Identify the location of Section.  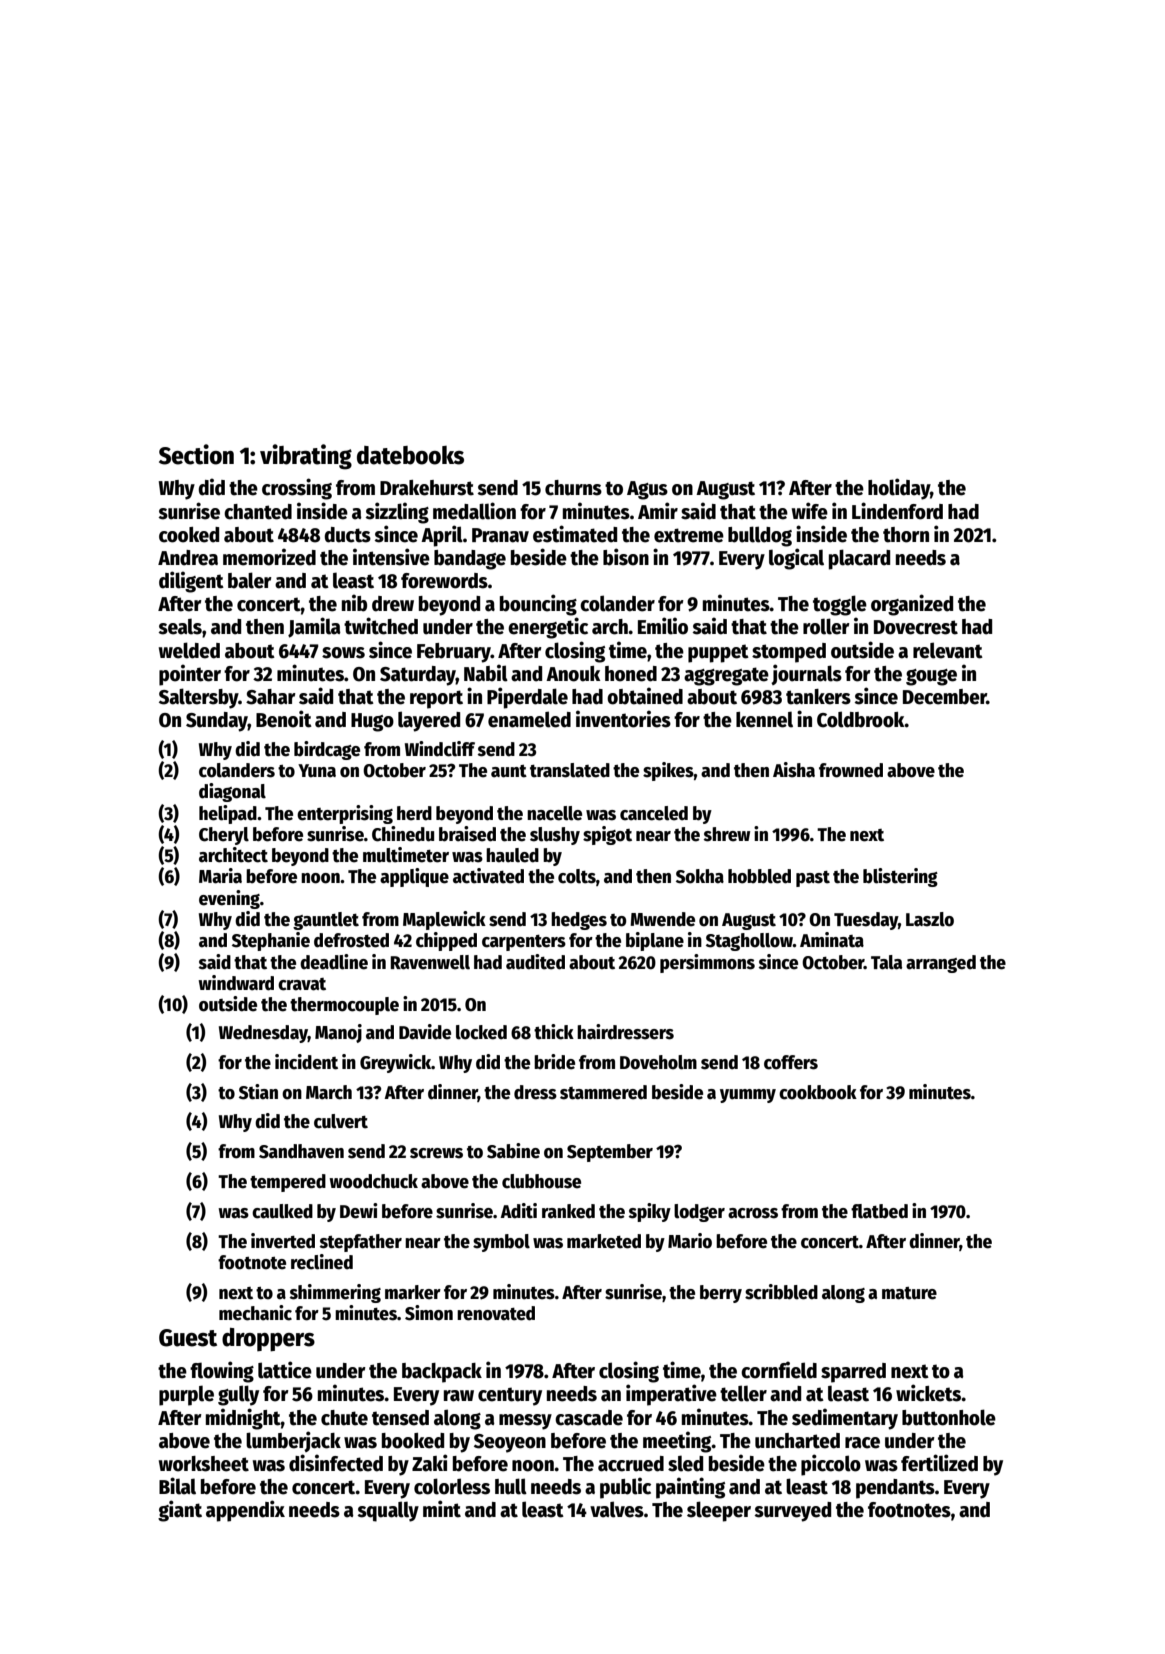
(196, 454).
